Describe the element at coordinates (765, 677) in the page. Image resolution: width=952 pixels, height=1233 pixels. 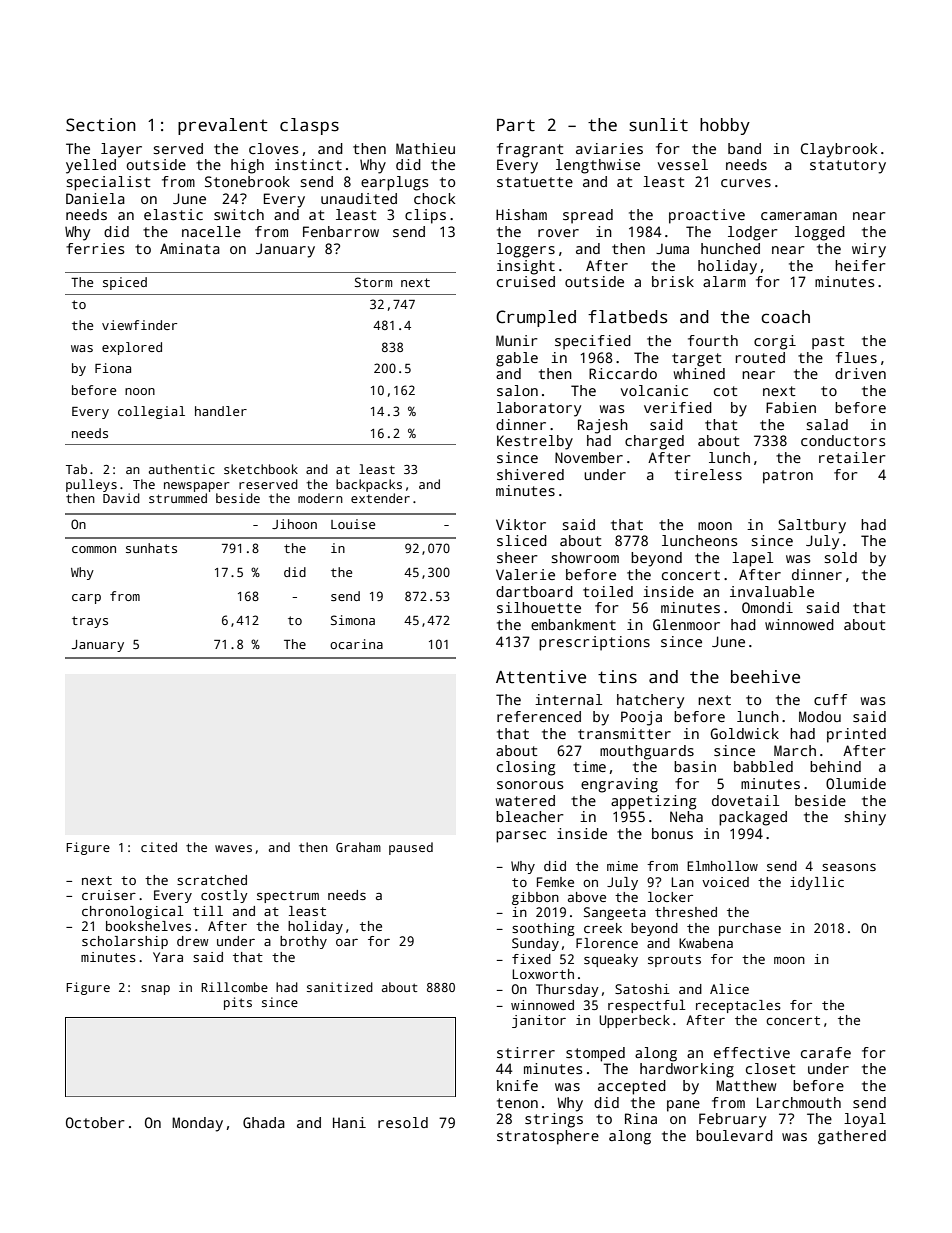
I see `beehive` at that location.
